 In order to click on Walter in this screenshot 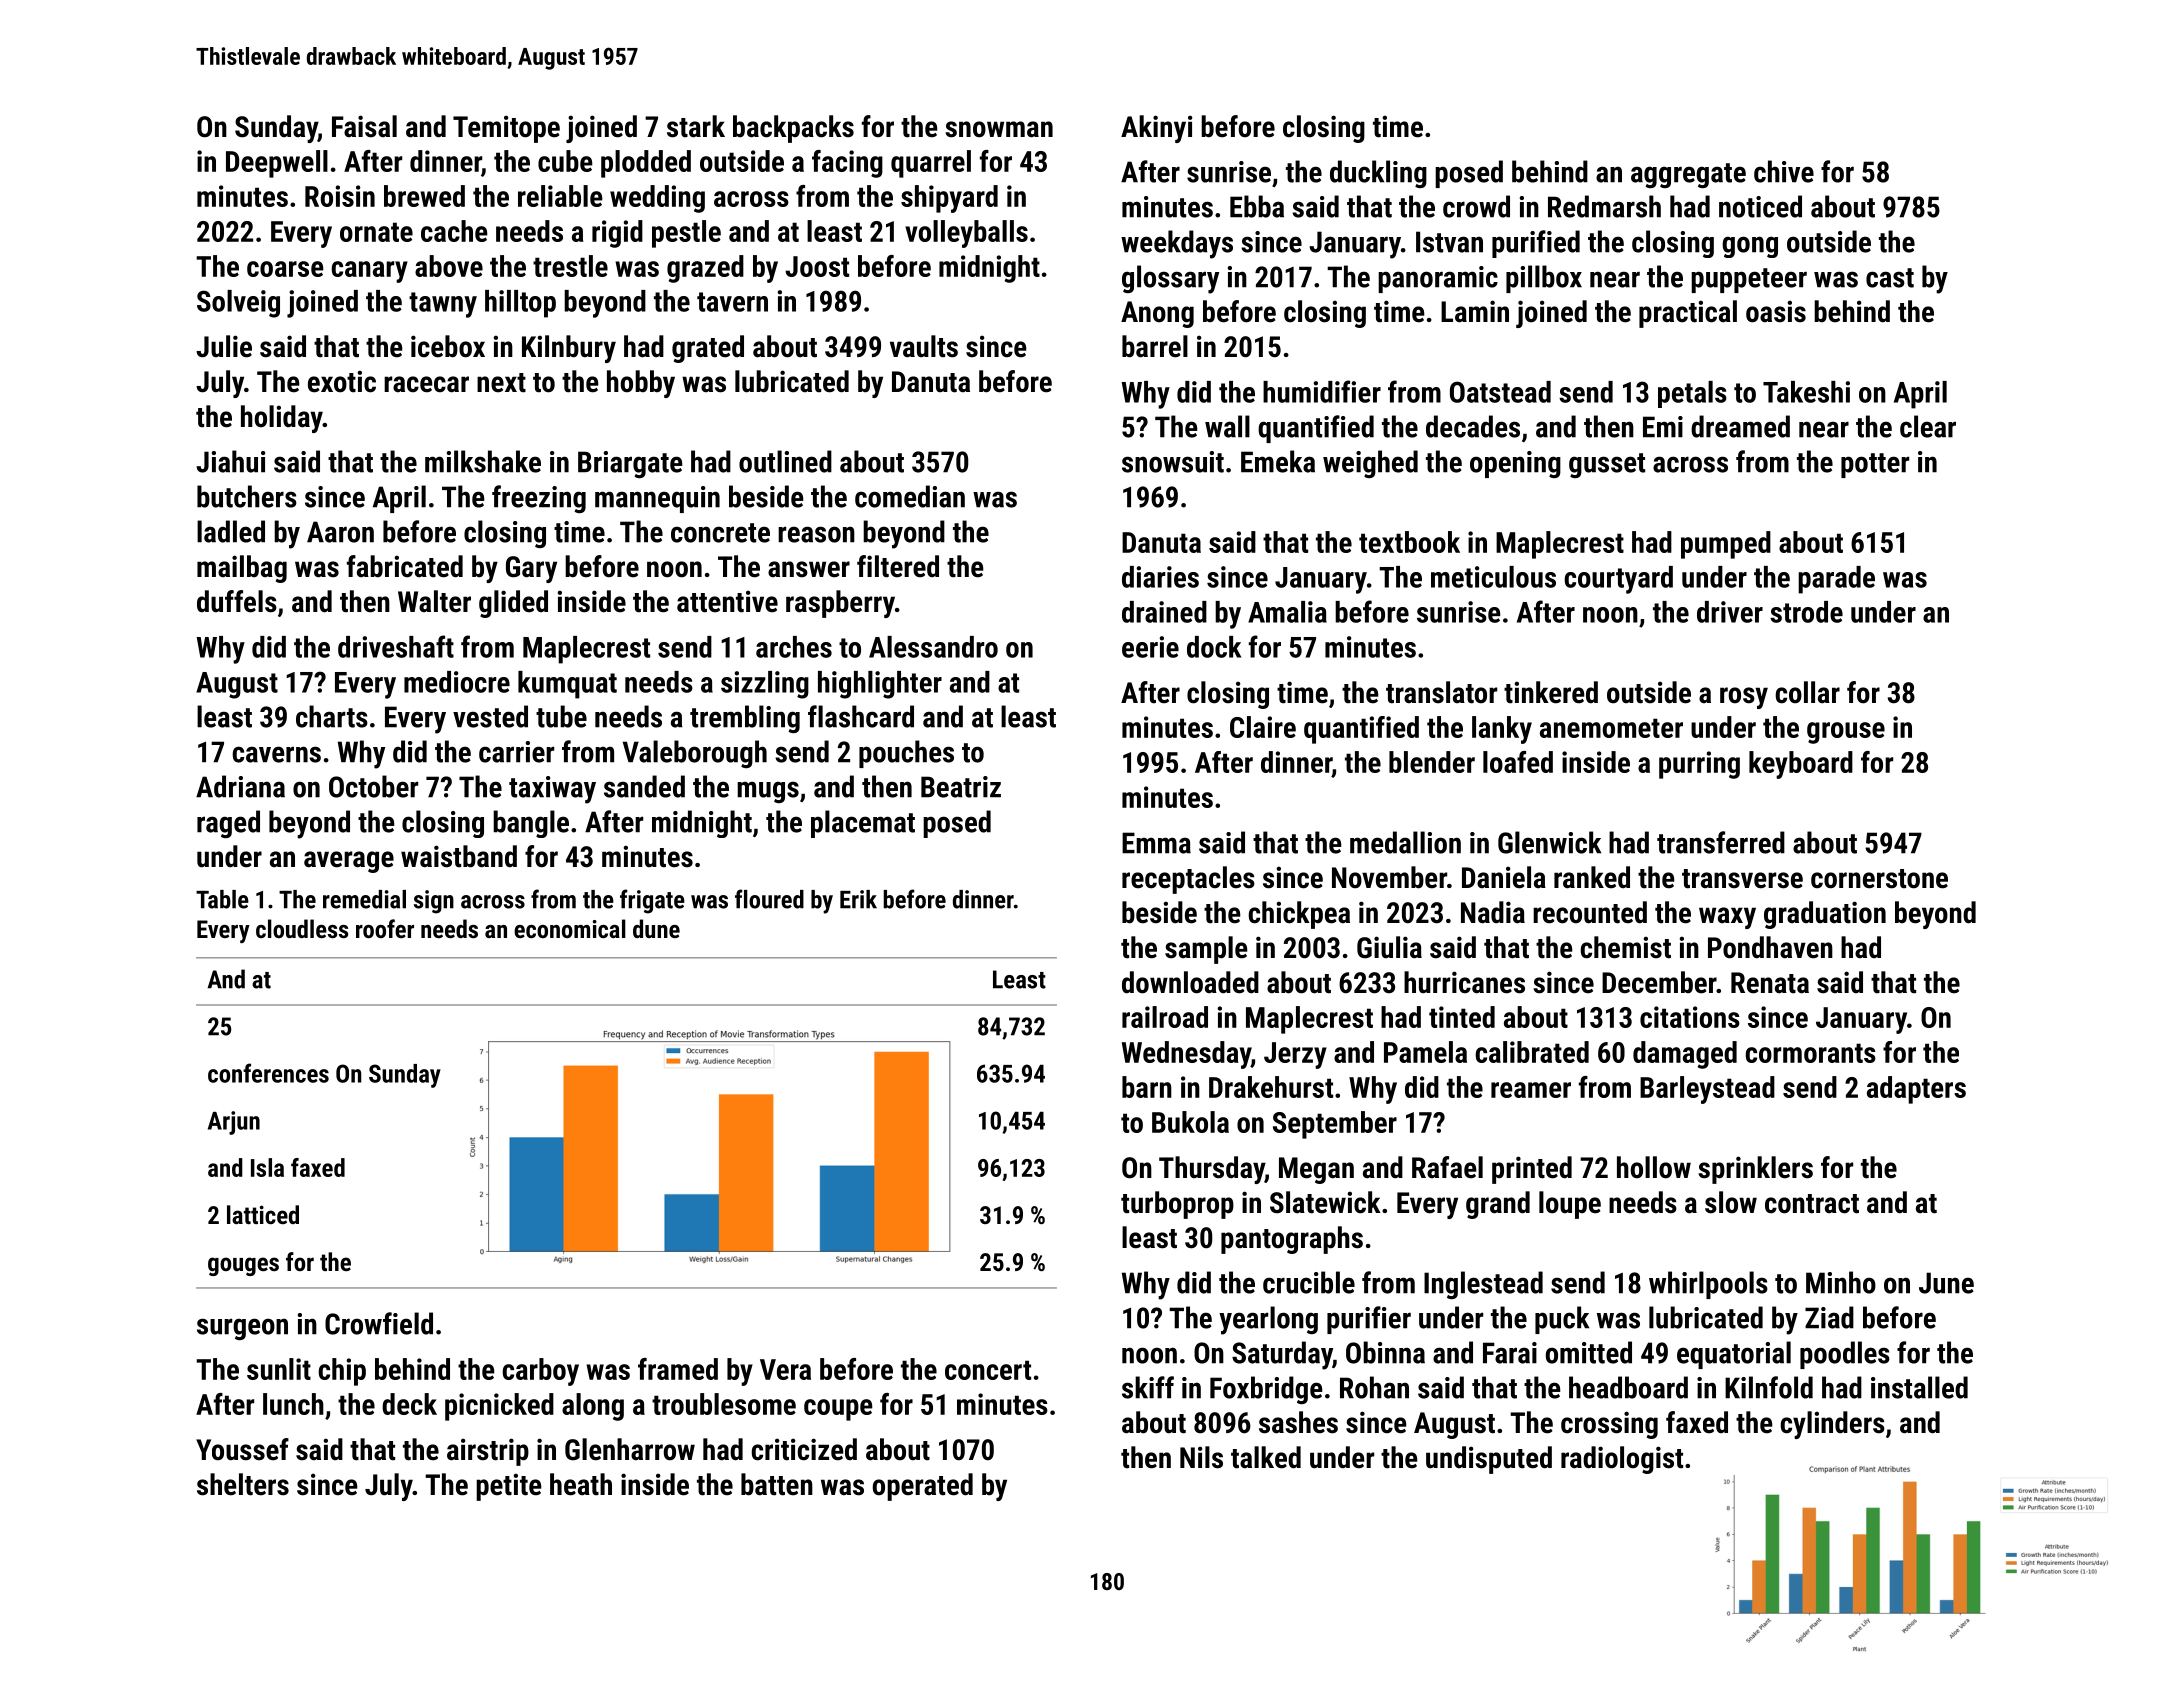, I will do `click(434, 601)`.
